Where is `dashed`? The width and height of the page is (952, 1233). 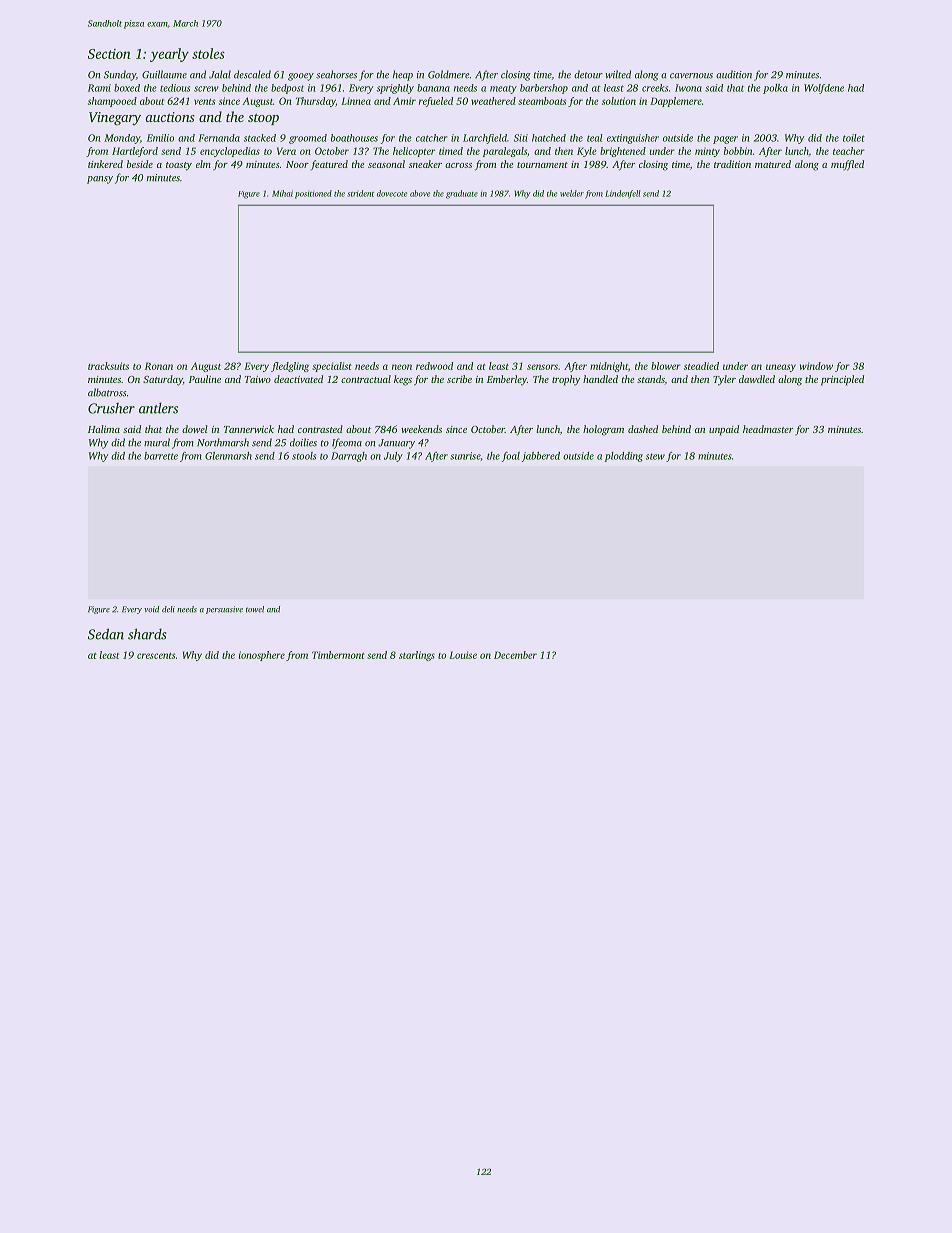 dashed is located at coordinates (643, 429).
